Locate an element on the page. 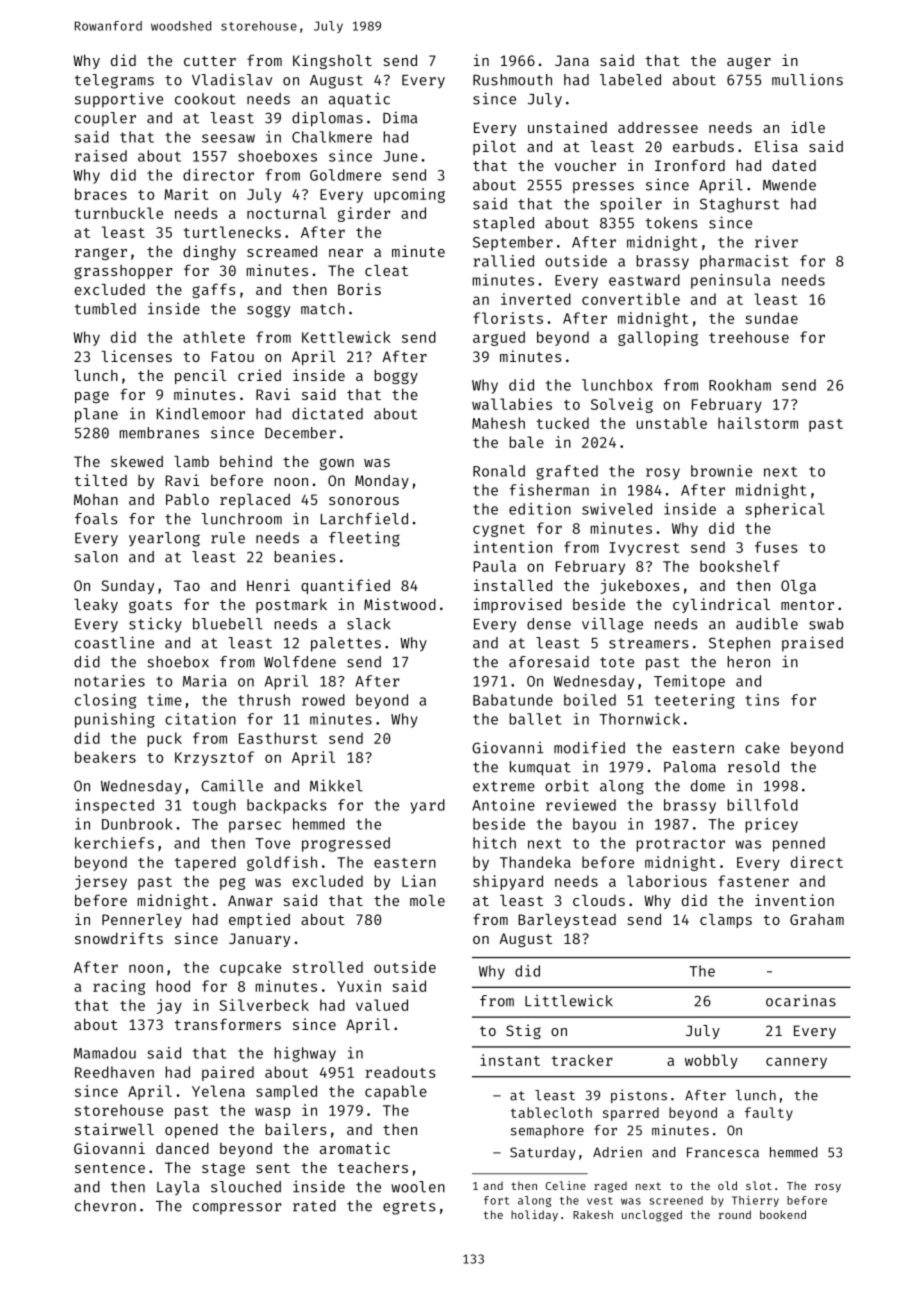  Rushmouth is located at coordinates (512, 80).
